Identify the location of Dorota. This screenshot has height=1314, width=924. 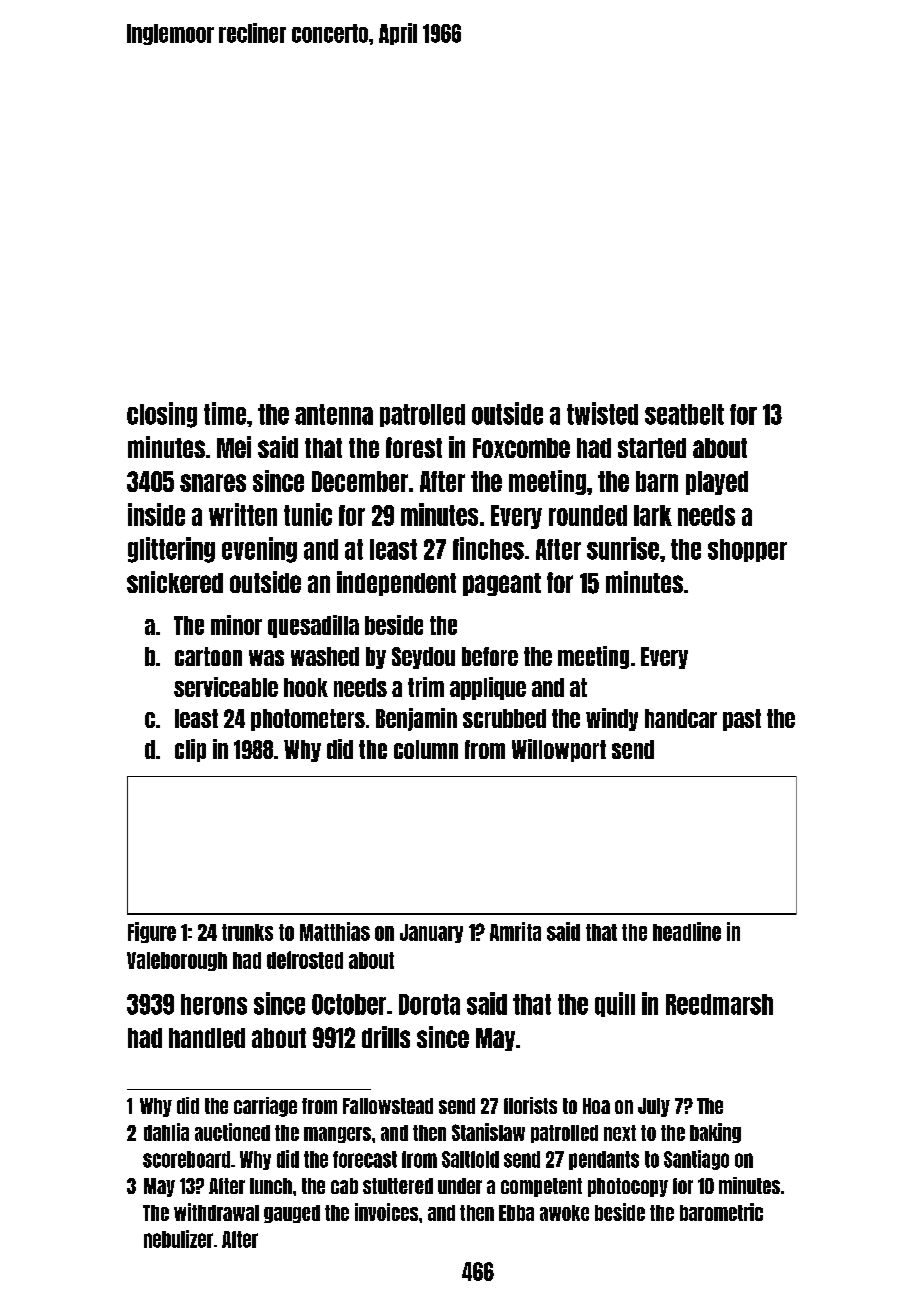
(429, 1004).
